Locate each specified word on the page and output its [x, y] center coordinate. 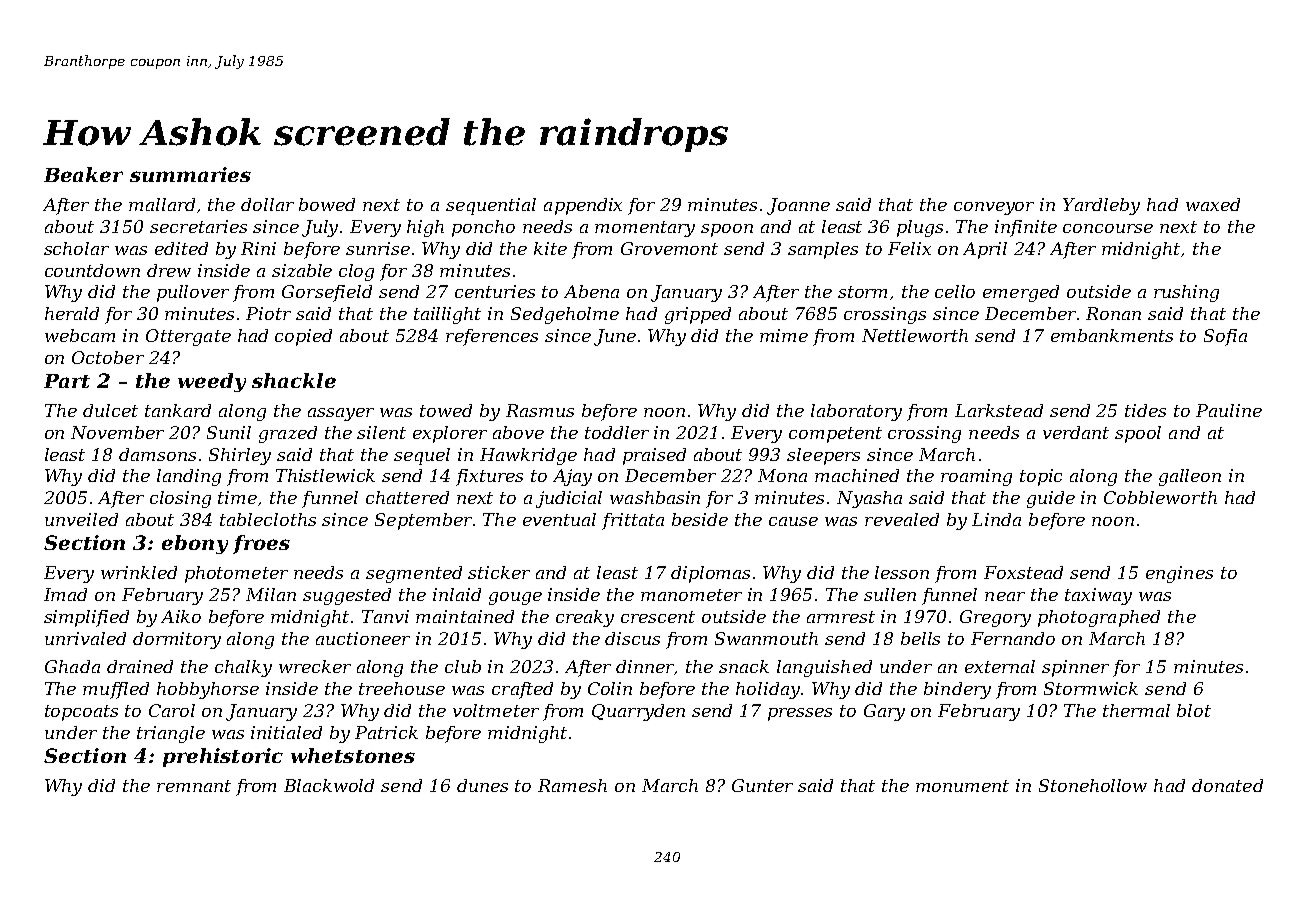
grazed [288, 434]
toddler [617, 432]
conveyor [994, 208]
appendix [583, 206]
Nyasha [869, 499]
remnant [194, 786]
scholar [76, 248]
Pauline [1229, 410]
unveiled [81, 519]
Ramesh [572, 785]
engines [1179, 574]
